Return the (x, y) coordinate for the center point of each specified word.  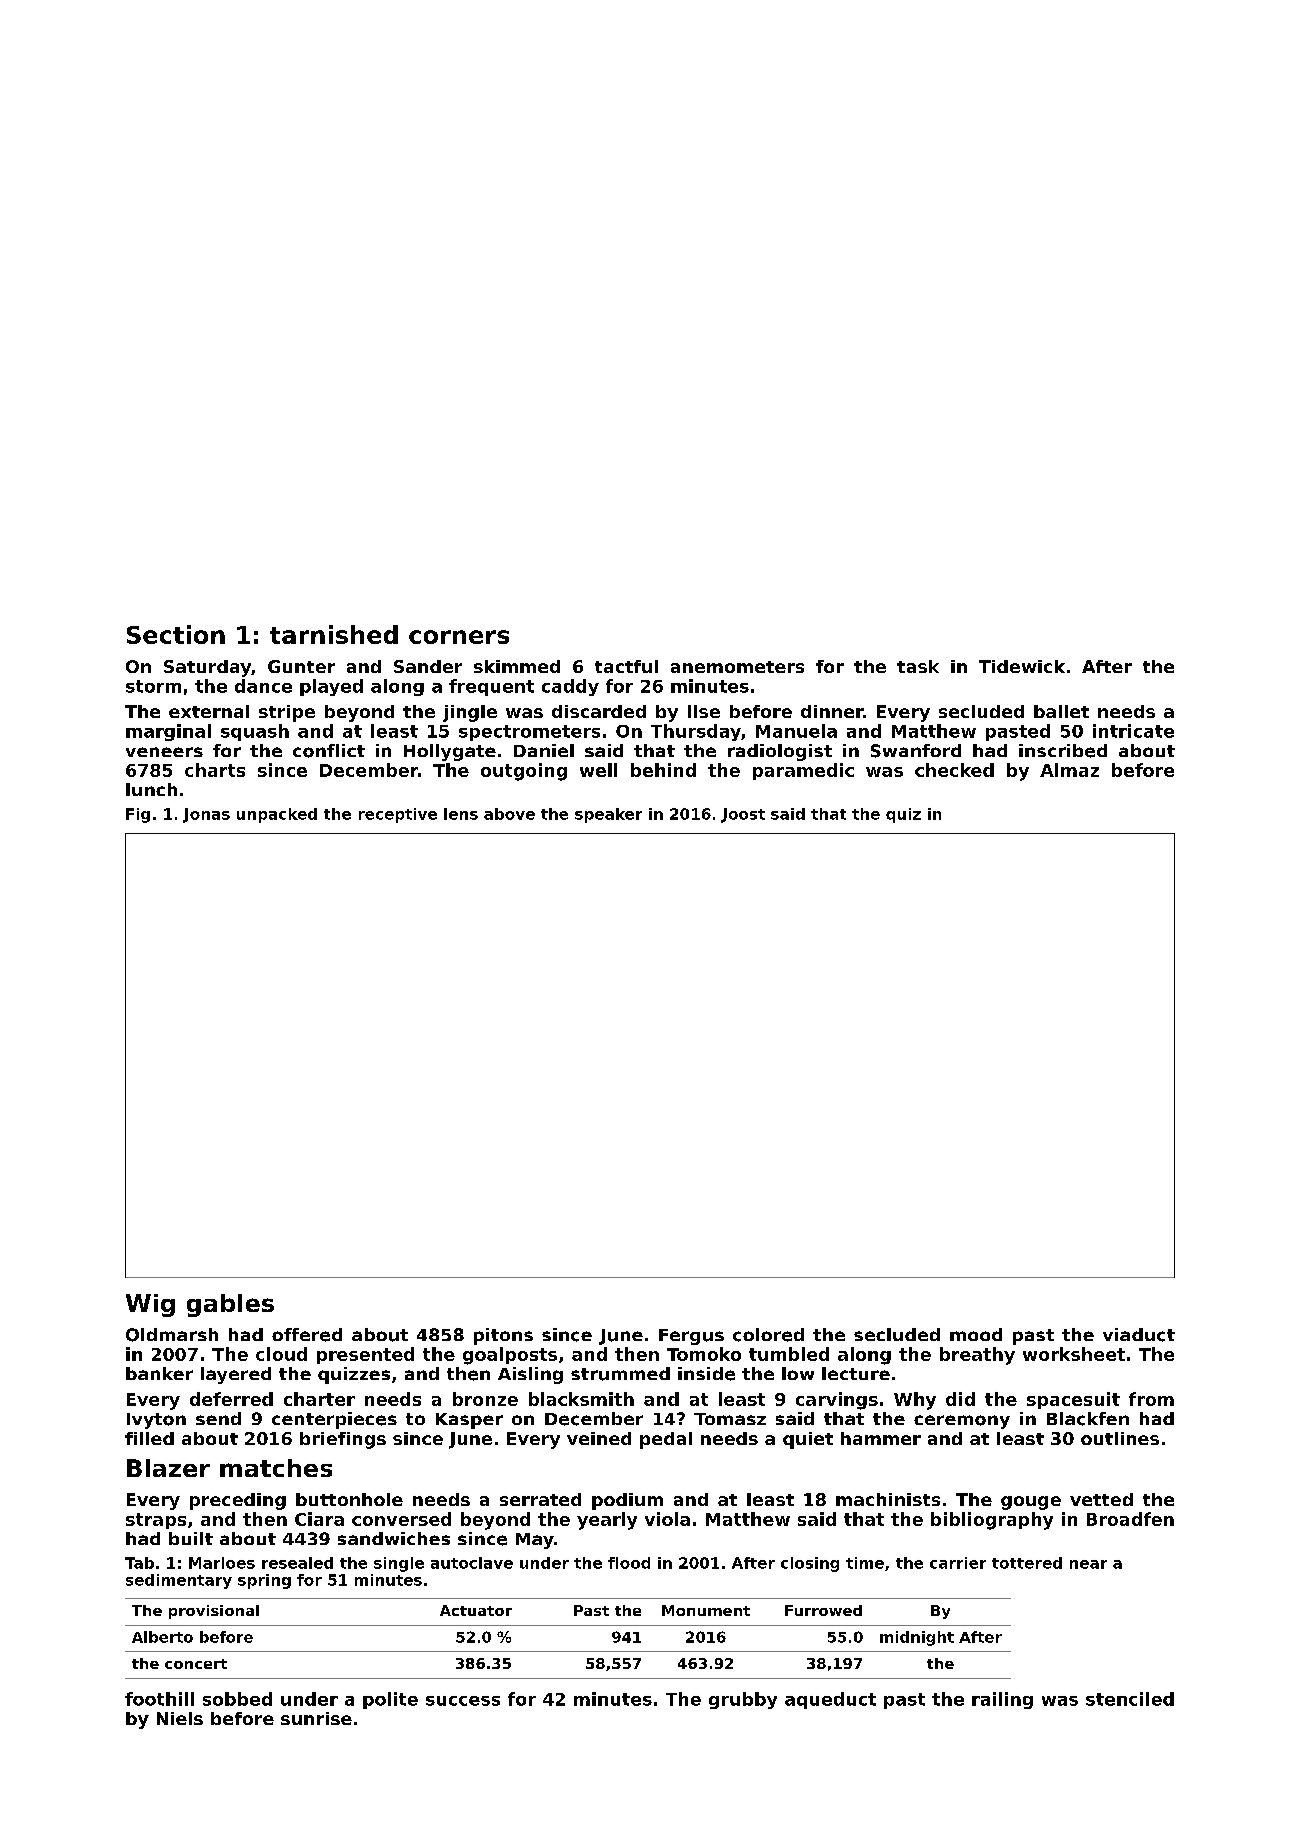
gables (230, 1305)
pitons (503, 1336)
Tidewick (1022, 666)
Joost (743, 815)
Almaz (1069, 770)
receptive (398, 815)
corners (459, 637)
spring (264, 1581)
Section (176, 634)
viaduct (1139, 1335)
